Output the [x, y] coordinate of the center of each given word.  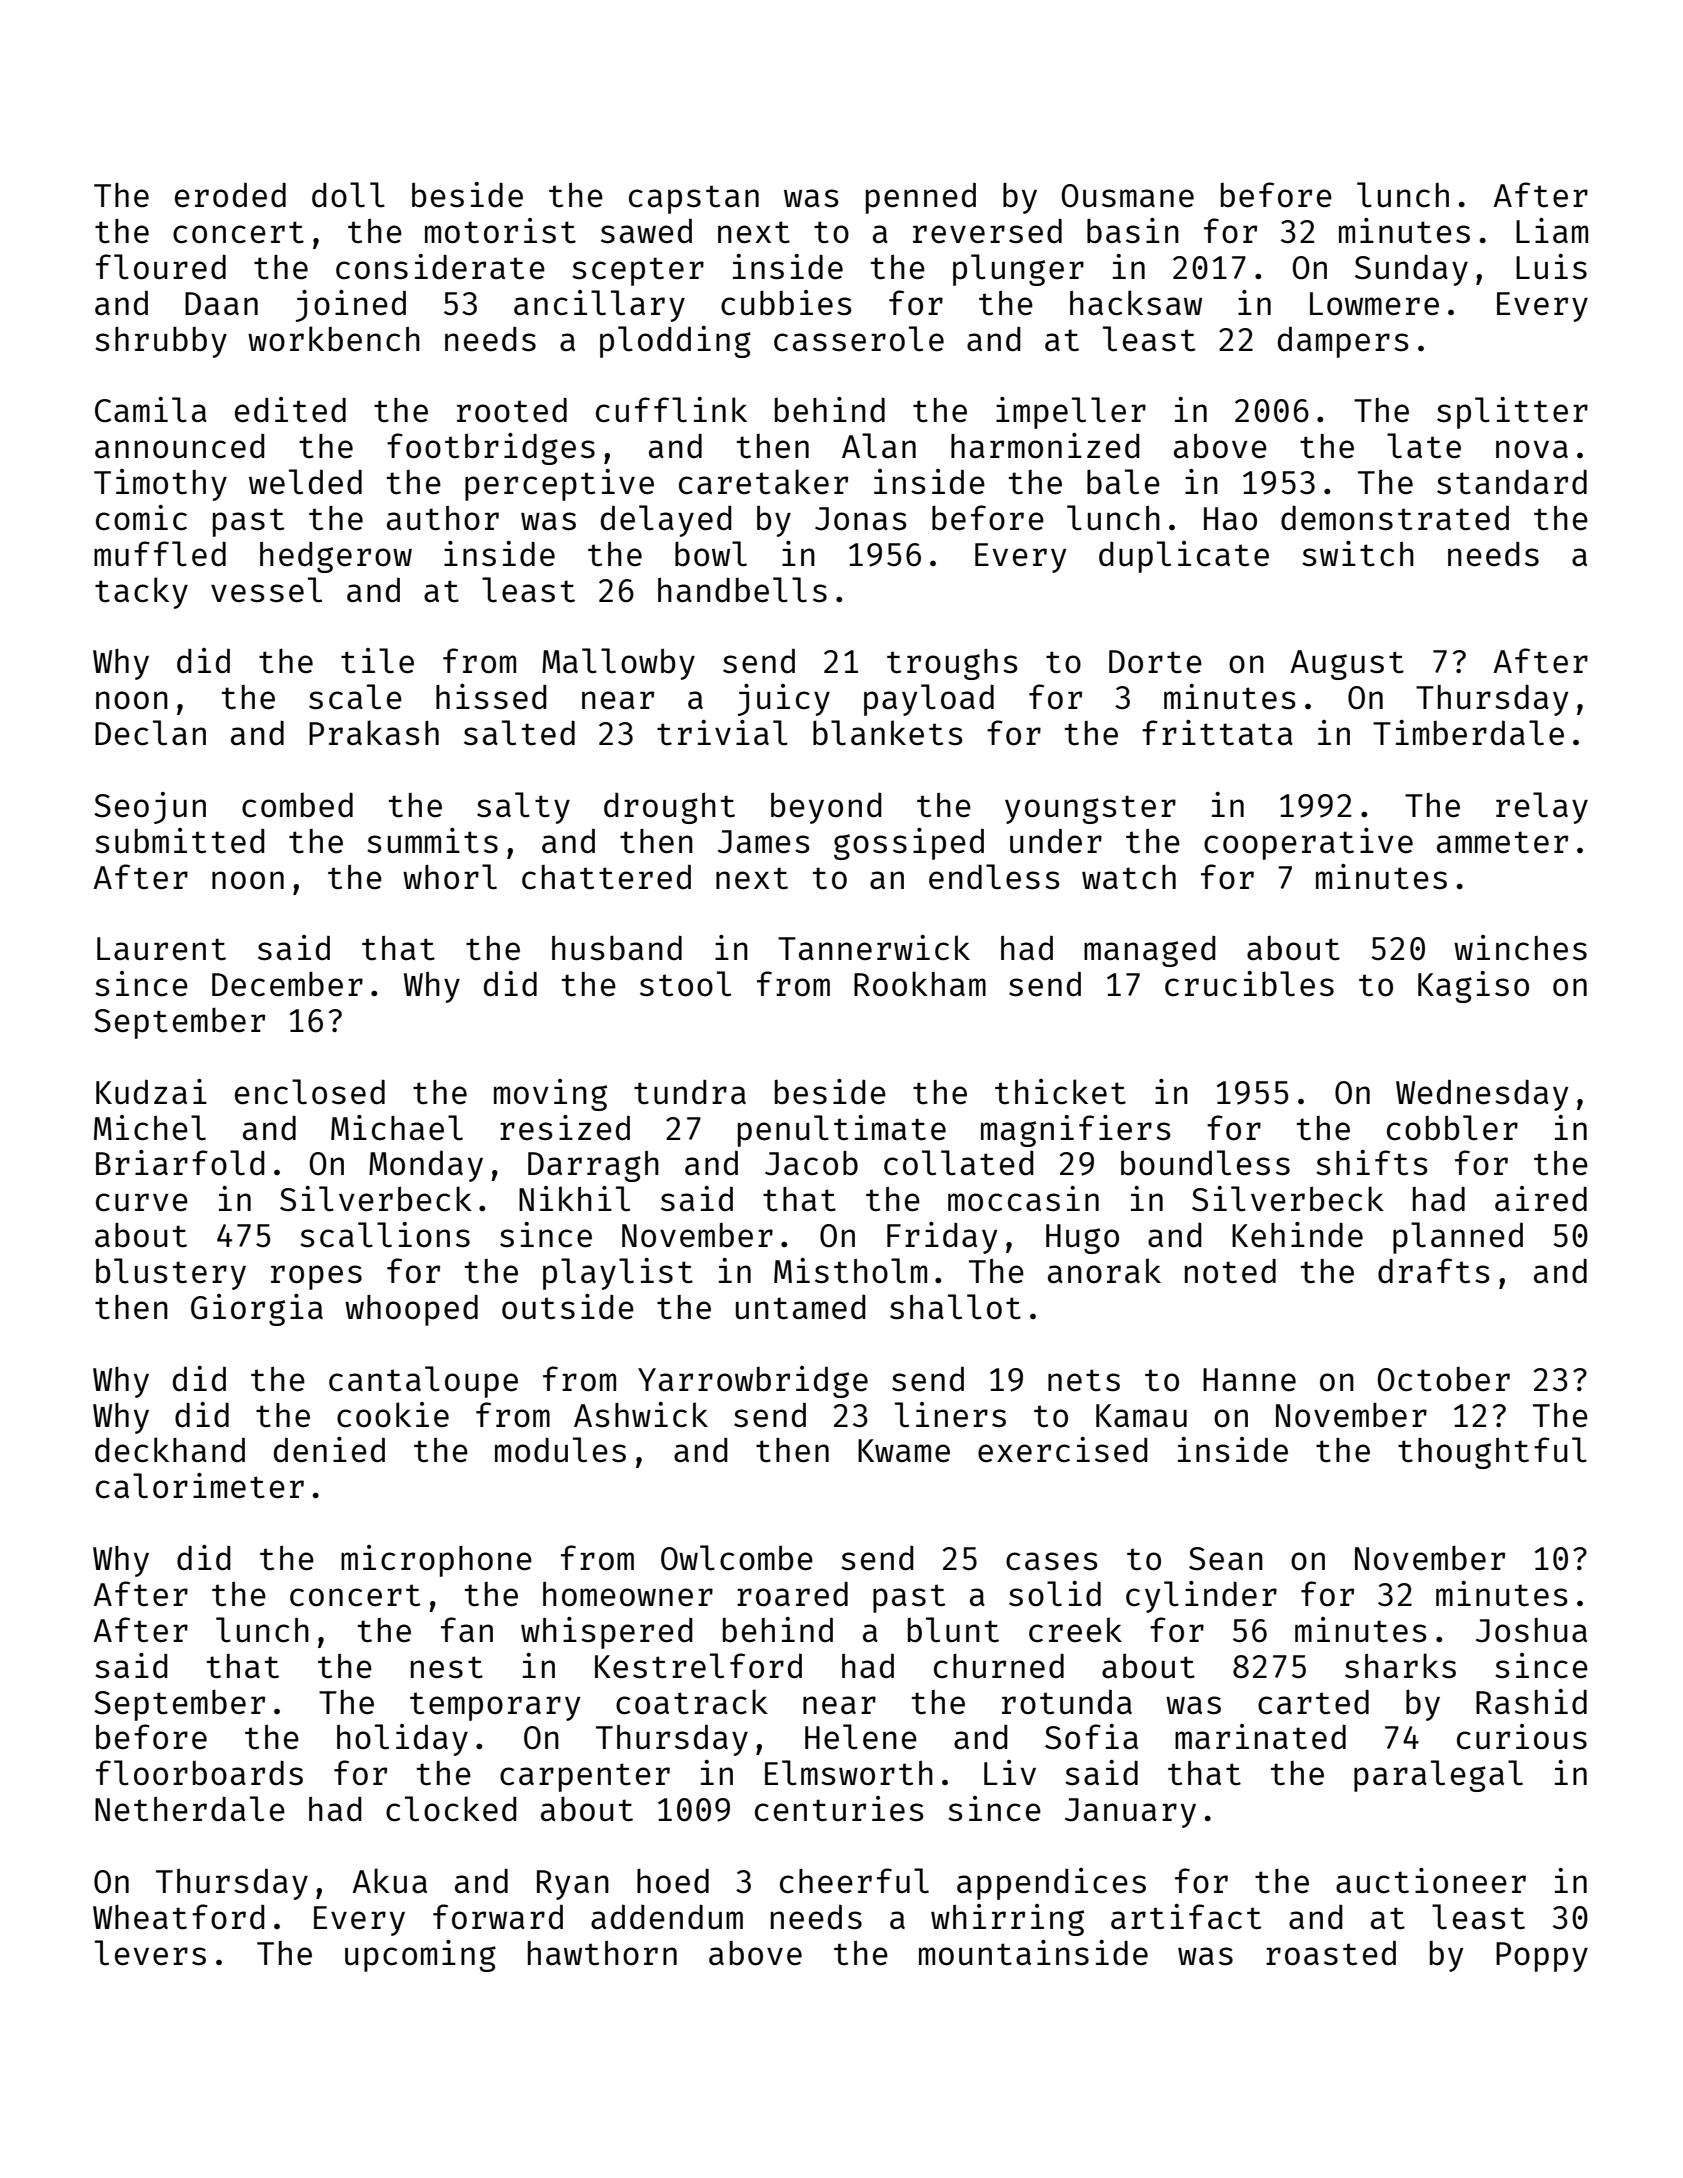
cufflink [671, 410]
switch [1358, 554]
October [1444, 1379]
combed [297, 805]
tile [377, 661]
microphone [436, 1561]
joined [351, 306]
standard [1512, 482]
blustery [171, 1274]
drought [669, 808]
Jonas [861, 519]
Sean [1226, 1559]
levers [150, 1953]
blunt [953, 1630]
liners [950, 1415]
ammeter [1502, 842]
